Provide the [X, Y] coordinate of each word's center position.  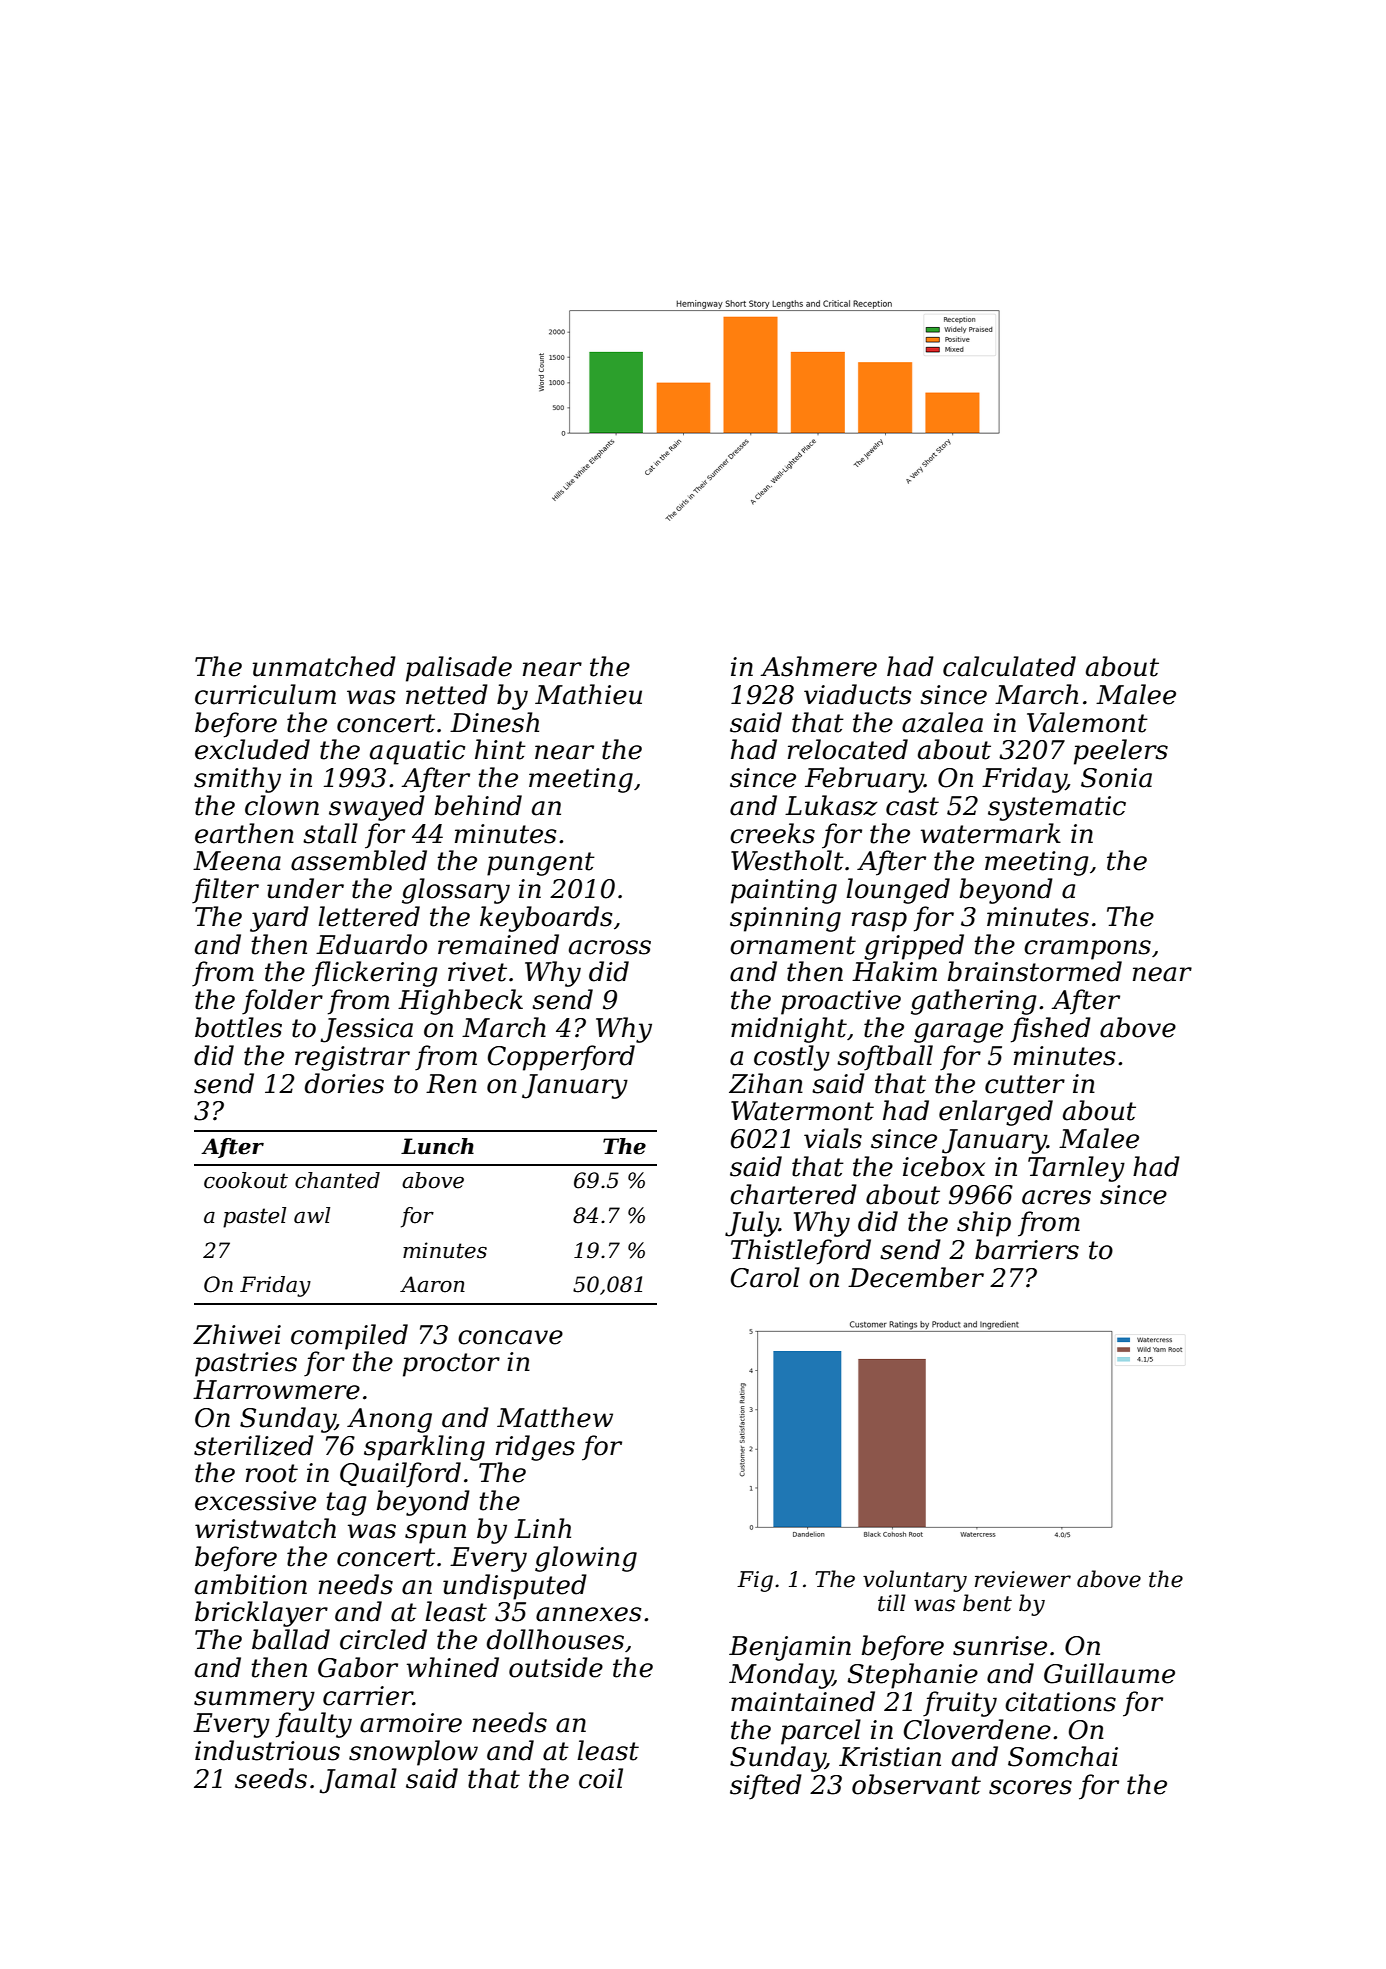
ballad [291, 1639]
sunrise [1000, 1646]
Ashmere [818, 666]
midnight [789, 1030]
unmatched [324, 666]
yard [279, 919]
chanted [337, 1180]
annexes [588, 1614]
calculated [1009, 666]
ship [984, 1224]
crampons [1087, 950]
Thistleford [801, 1252]
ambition [251, 1584]
